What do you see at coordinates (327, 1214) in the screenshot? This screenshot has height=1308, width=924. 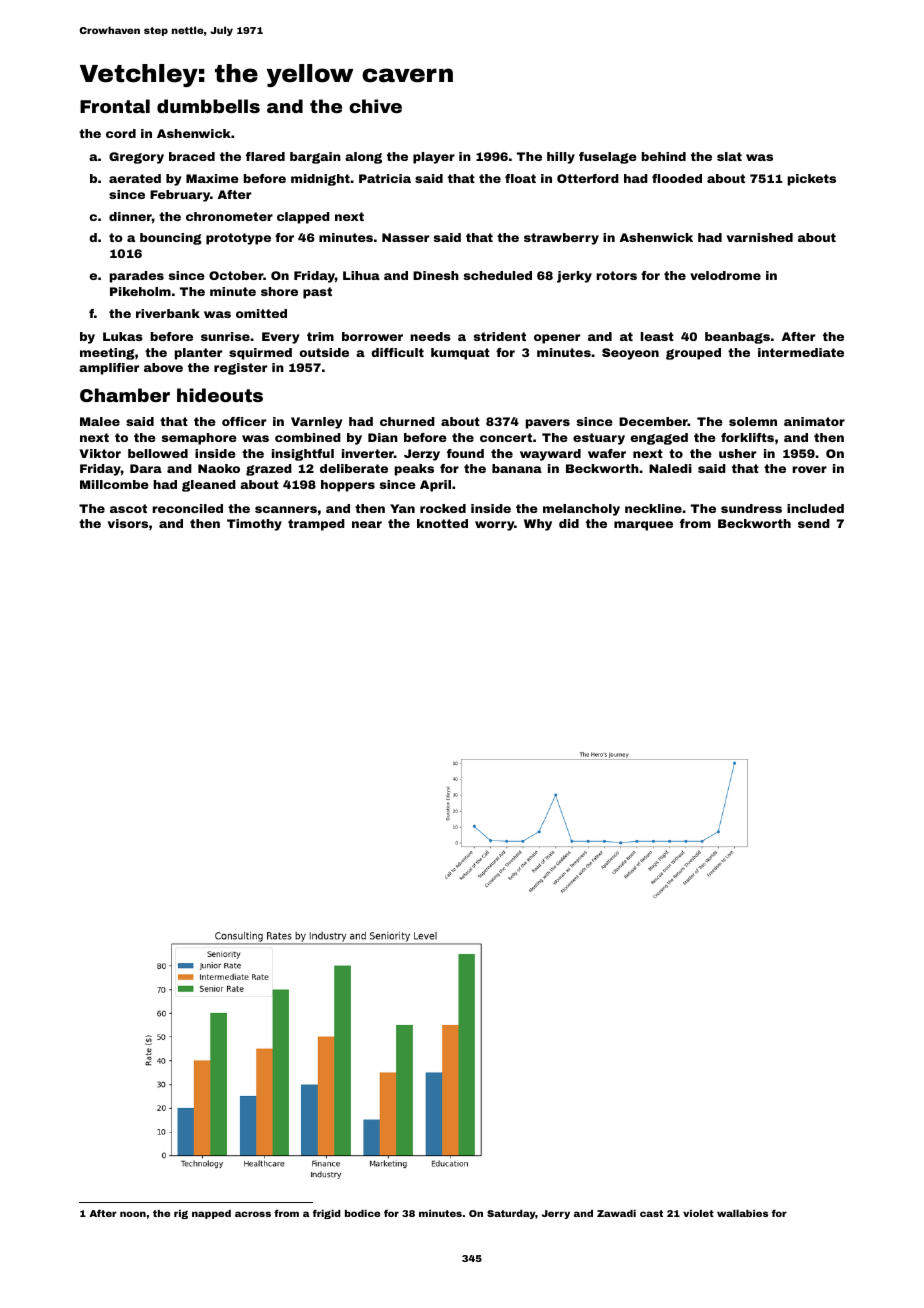 I see `frigid` at bounding box center [327, 1214].
